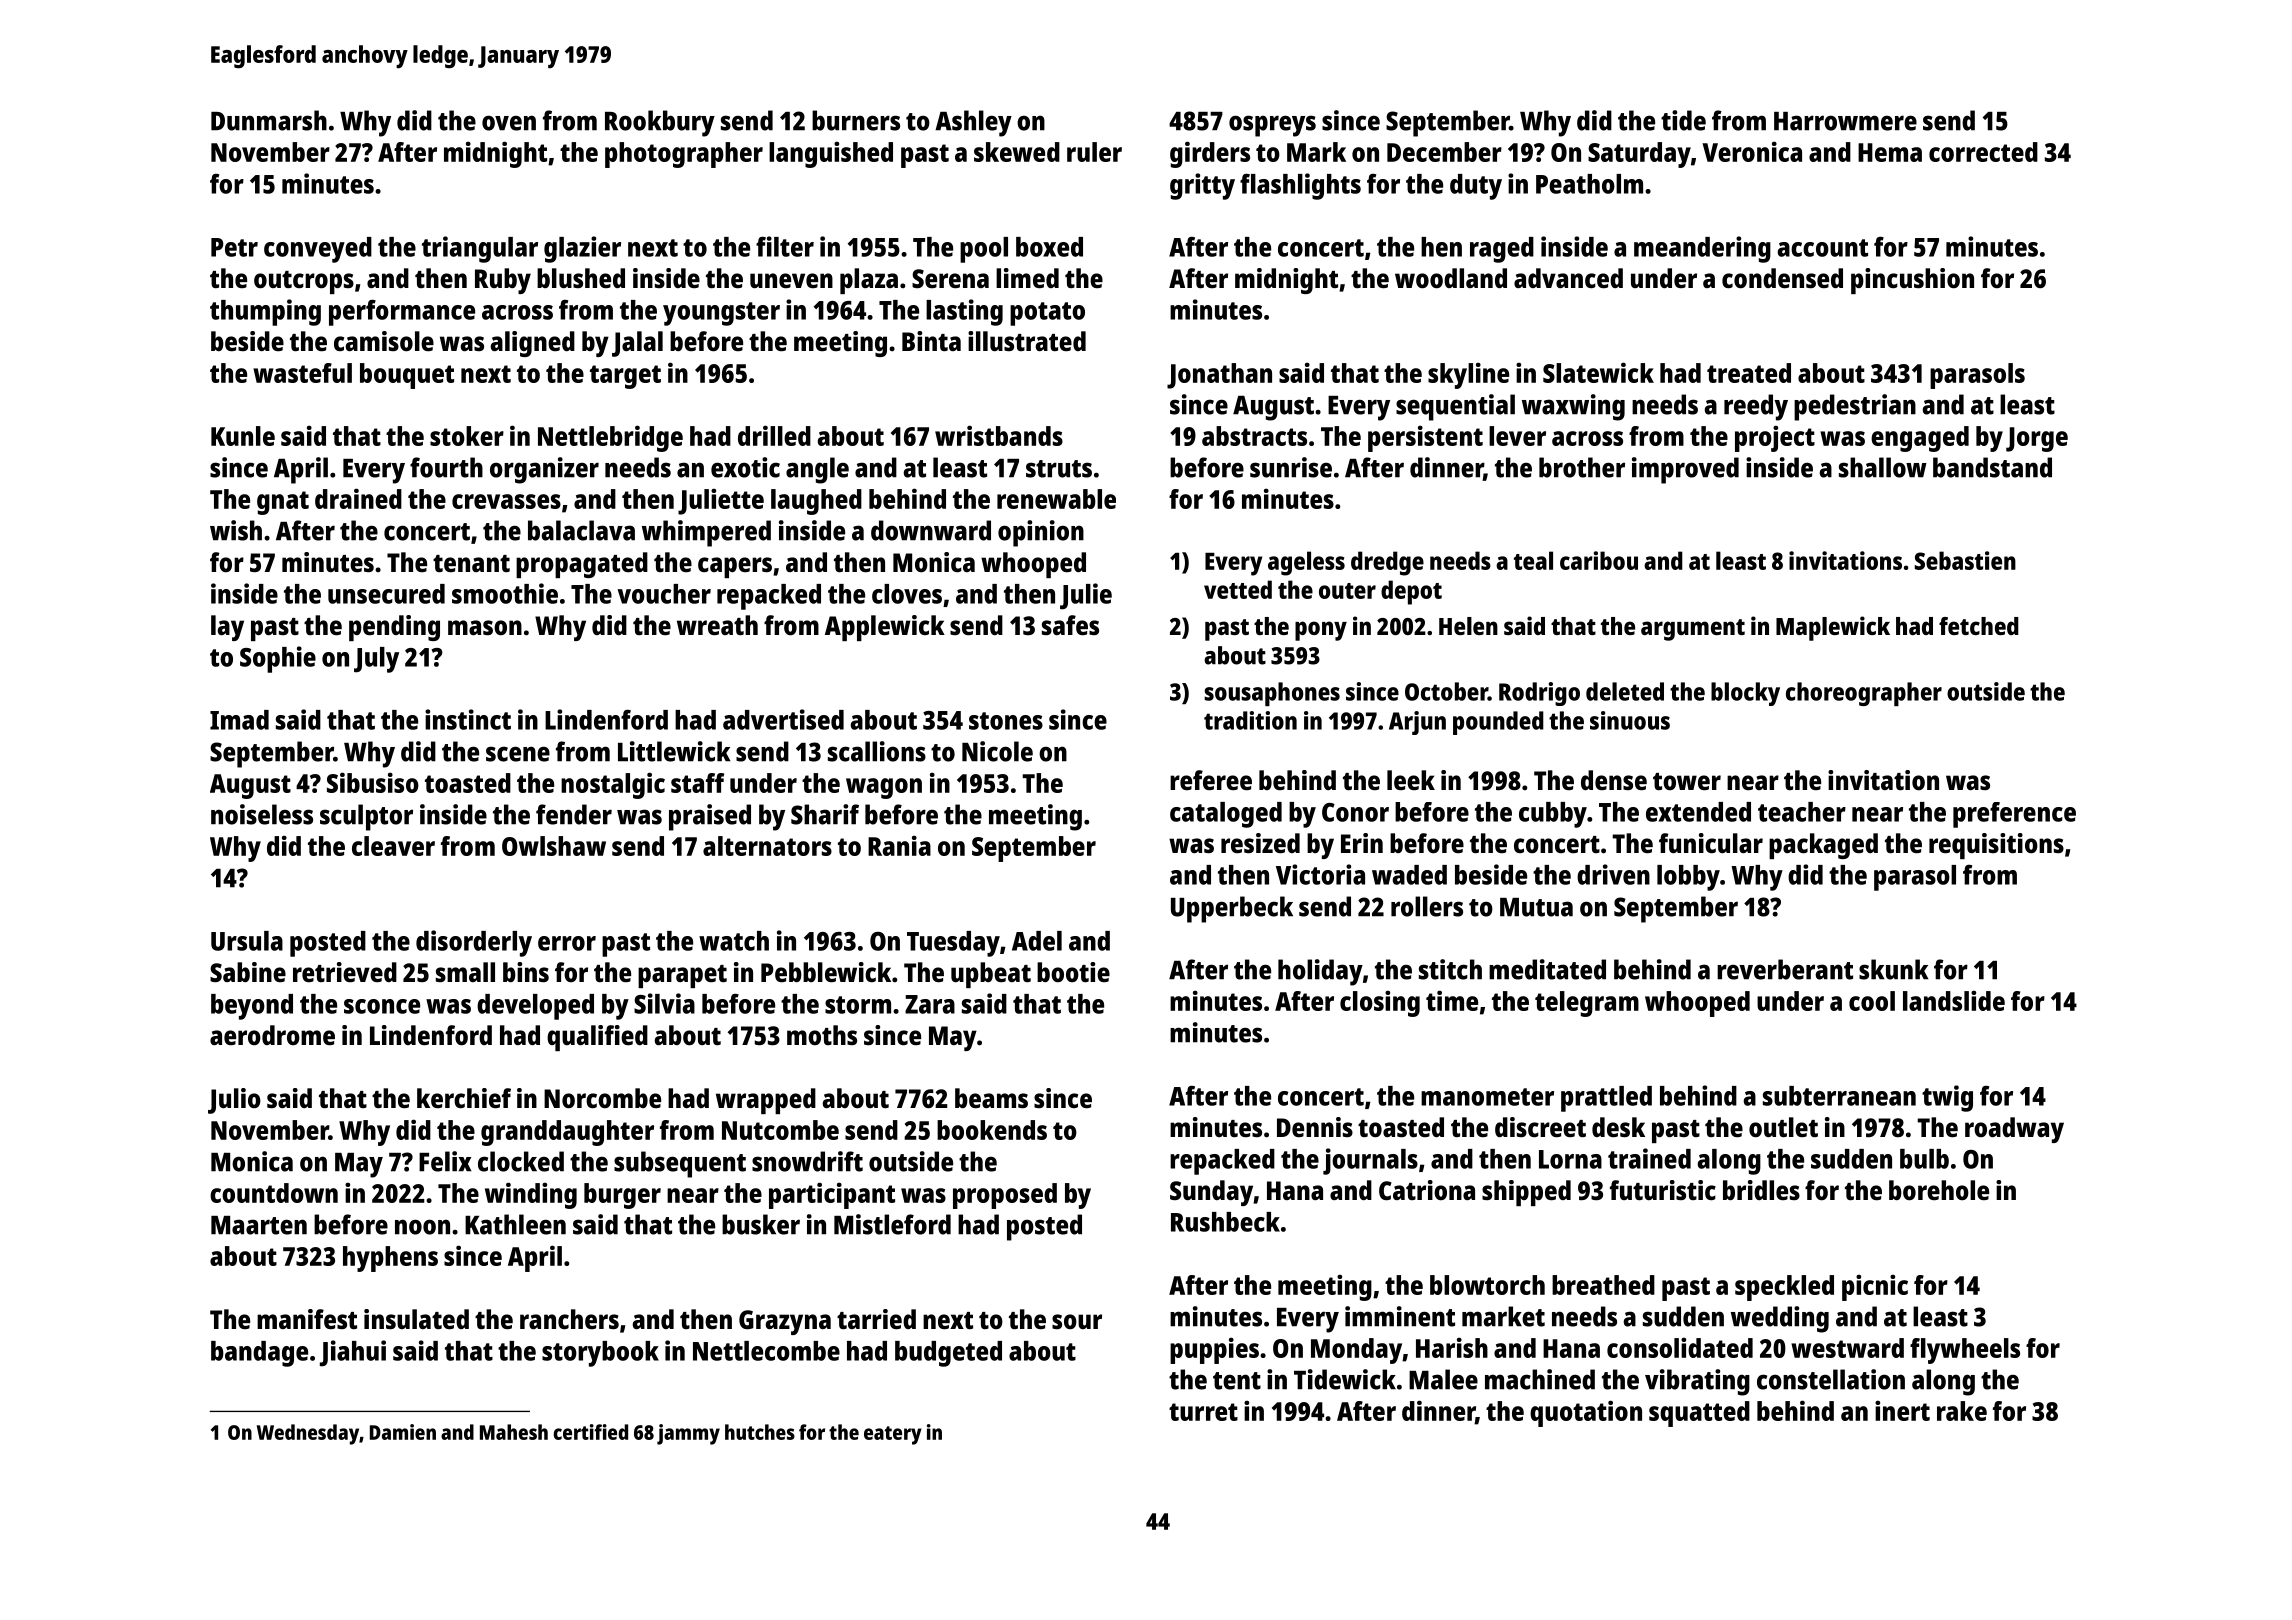 Image resolution: width=2292 pixels, height=1620 pixels. I want to click on cataloged, so click(1226, 815).
